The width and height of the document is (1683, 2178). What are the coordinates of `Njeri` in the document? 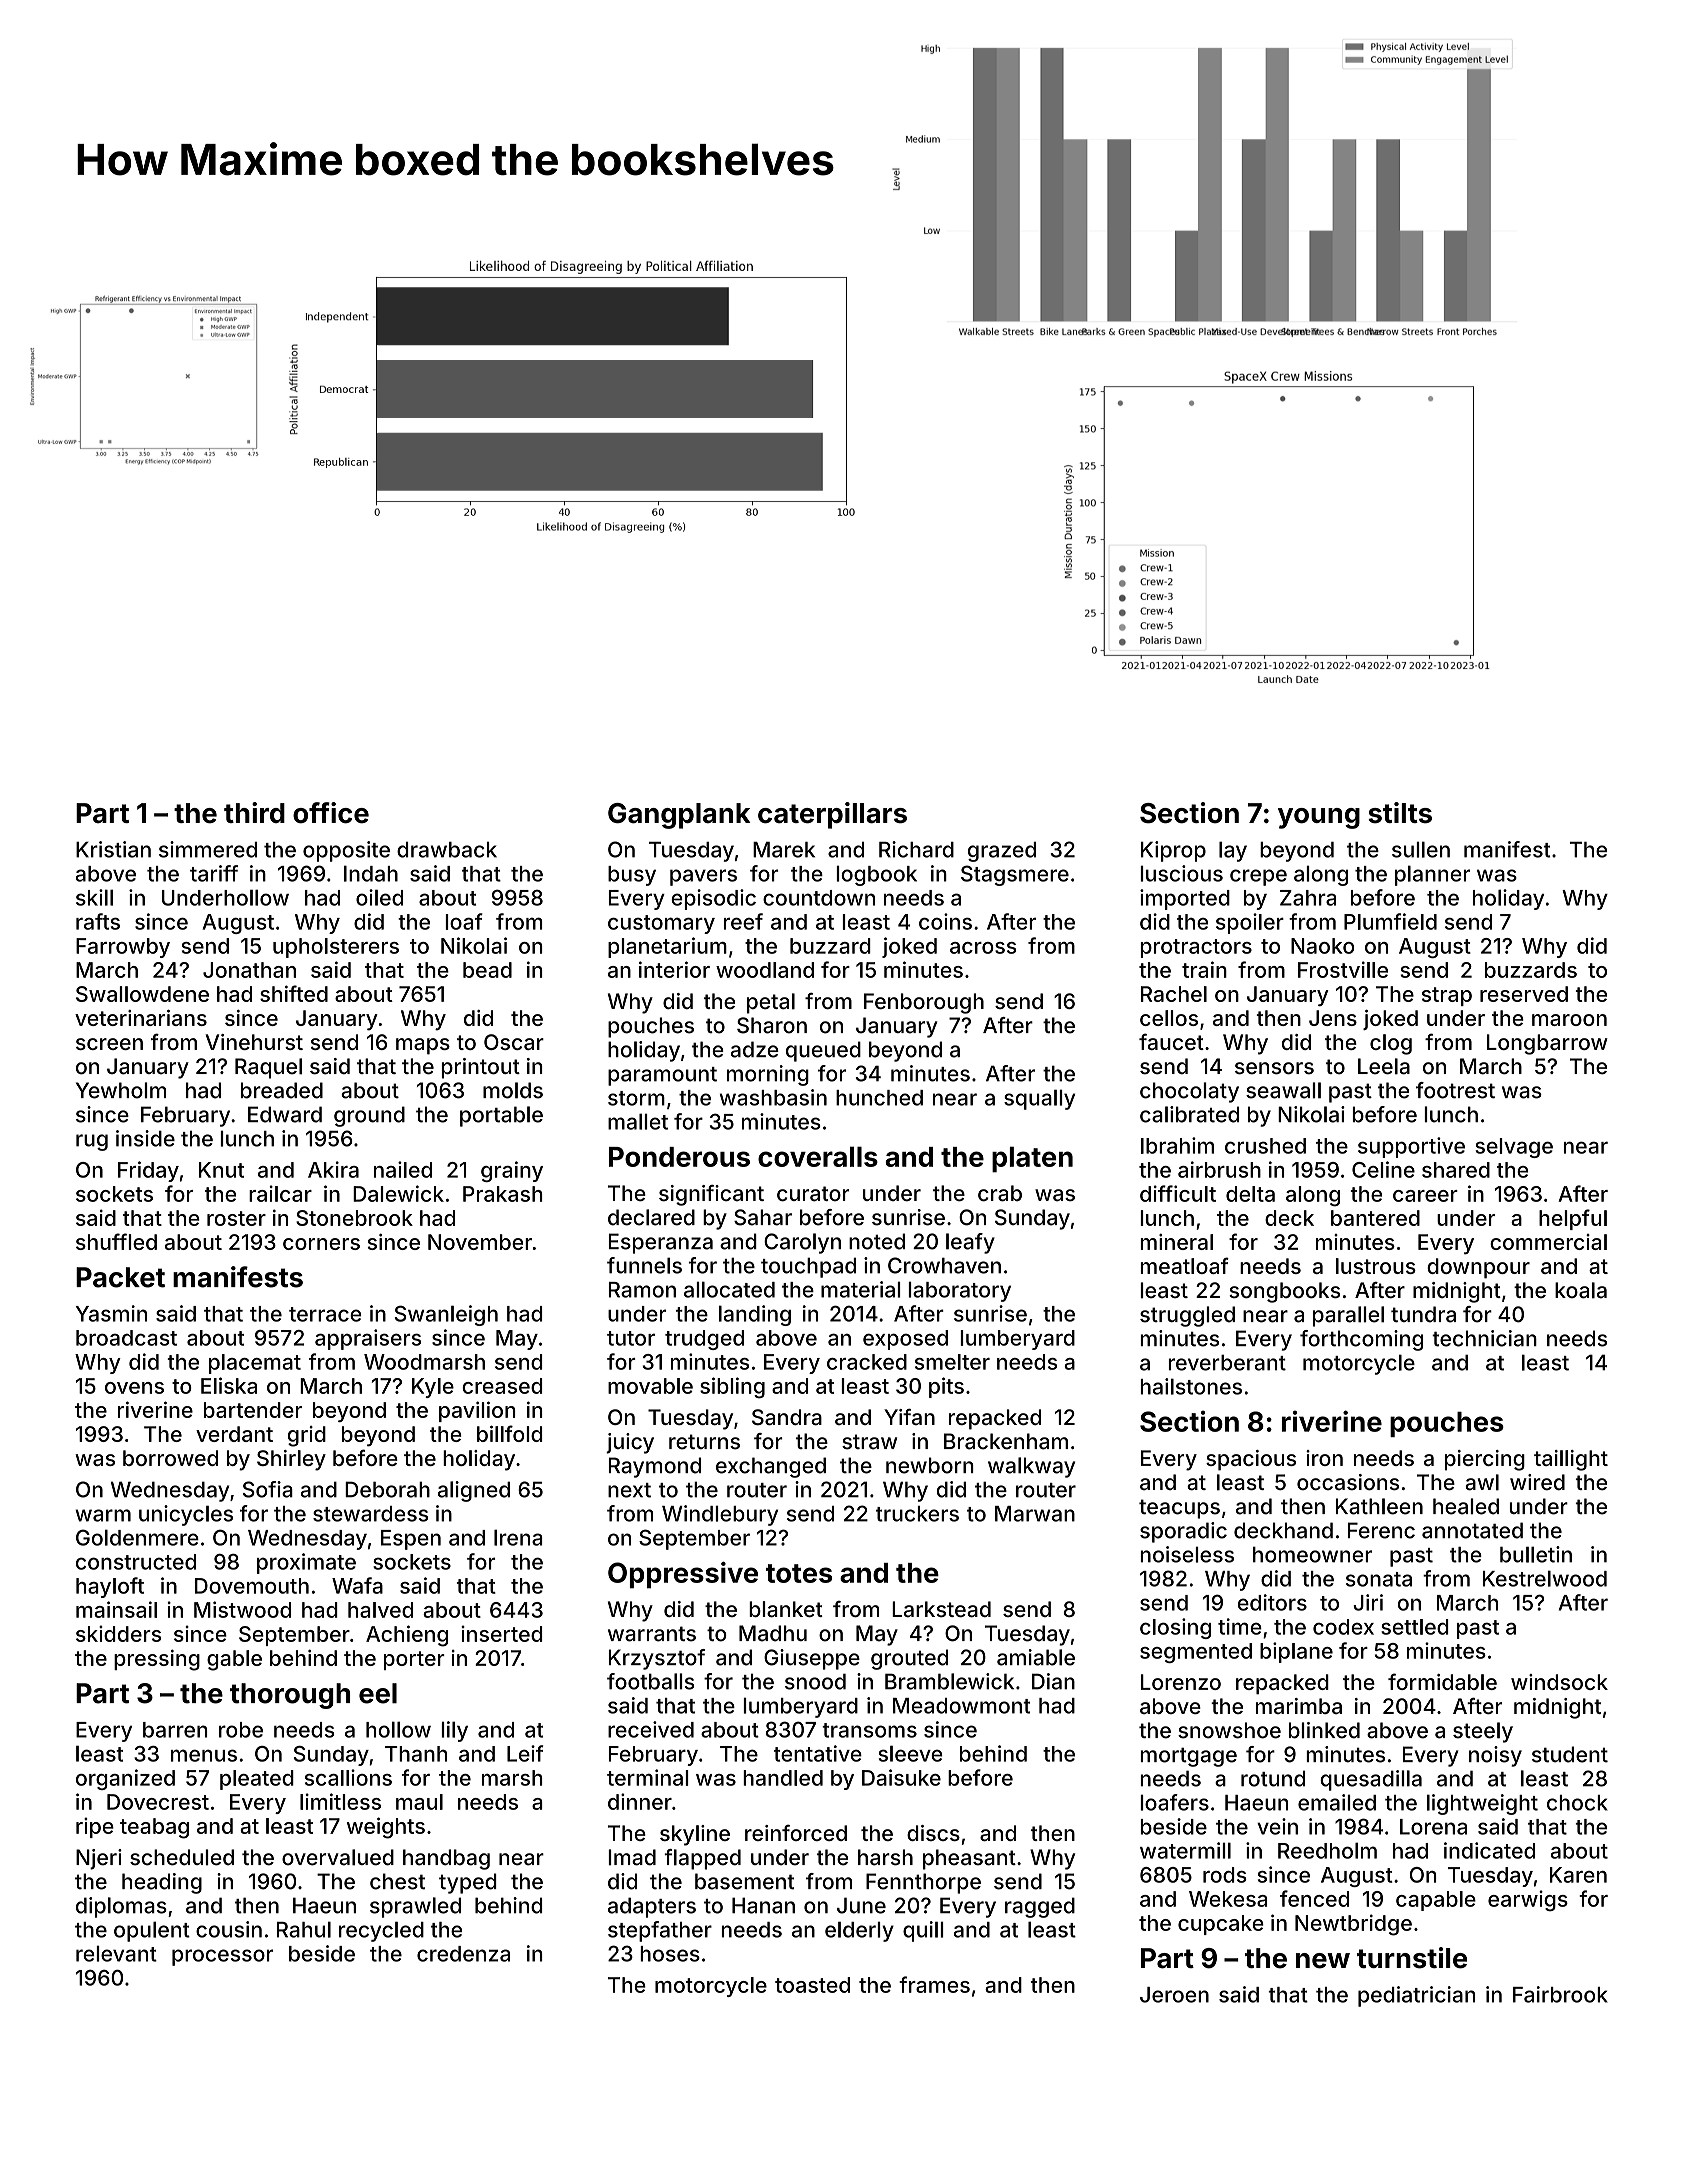 It's located at (99, 1859).
